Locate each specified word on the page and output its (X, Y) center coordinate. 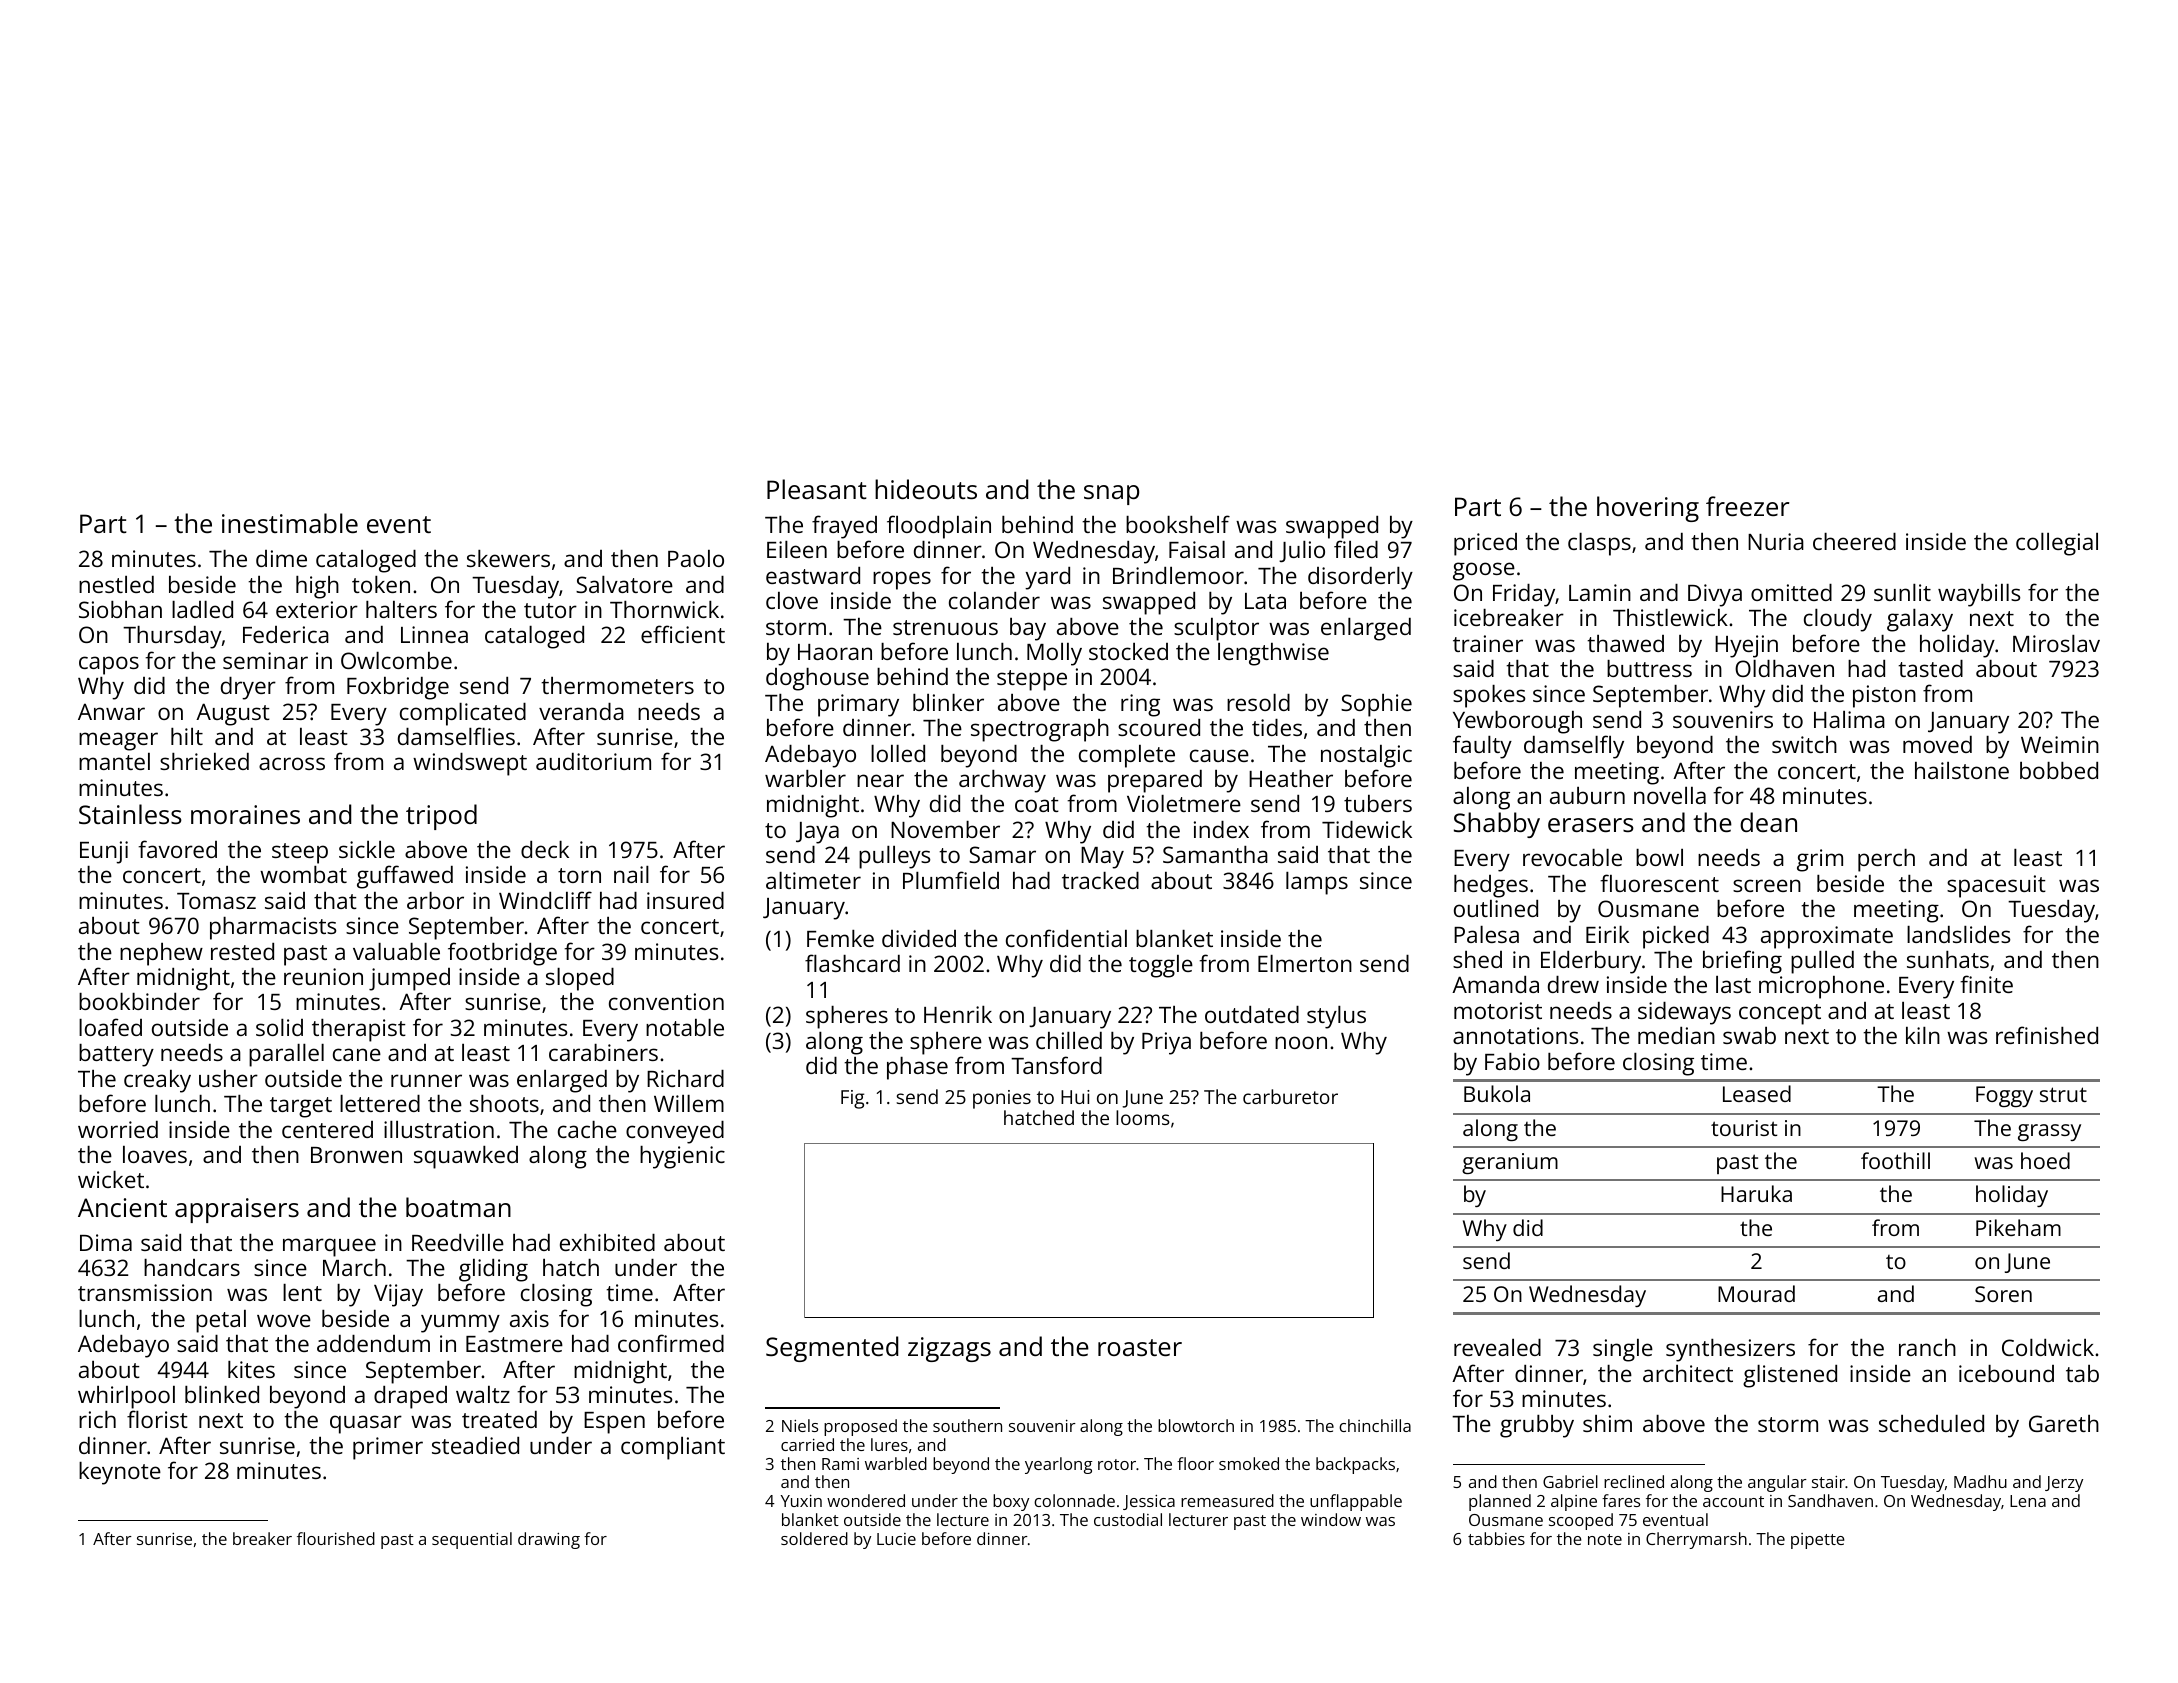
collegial (2057, 544)
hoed (2045, 1160)
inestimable (290, 523)
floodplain (939, 527)
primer (388, 1448)
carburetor (1290, 1096)
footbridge (502, 954)
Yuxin (801, 1501)
